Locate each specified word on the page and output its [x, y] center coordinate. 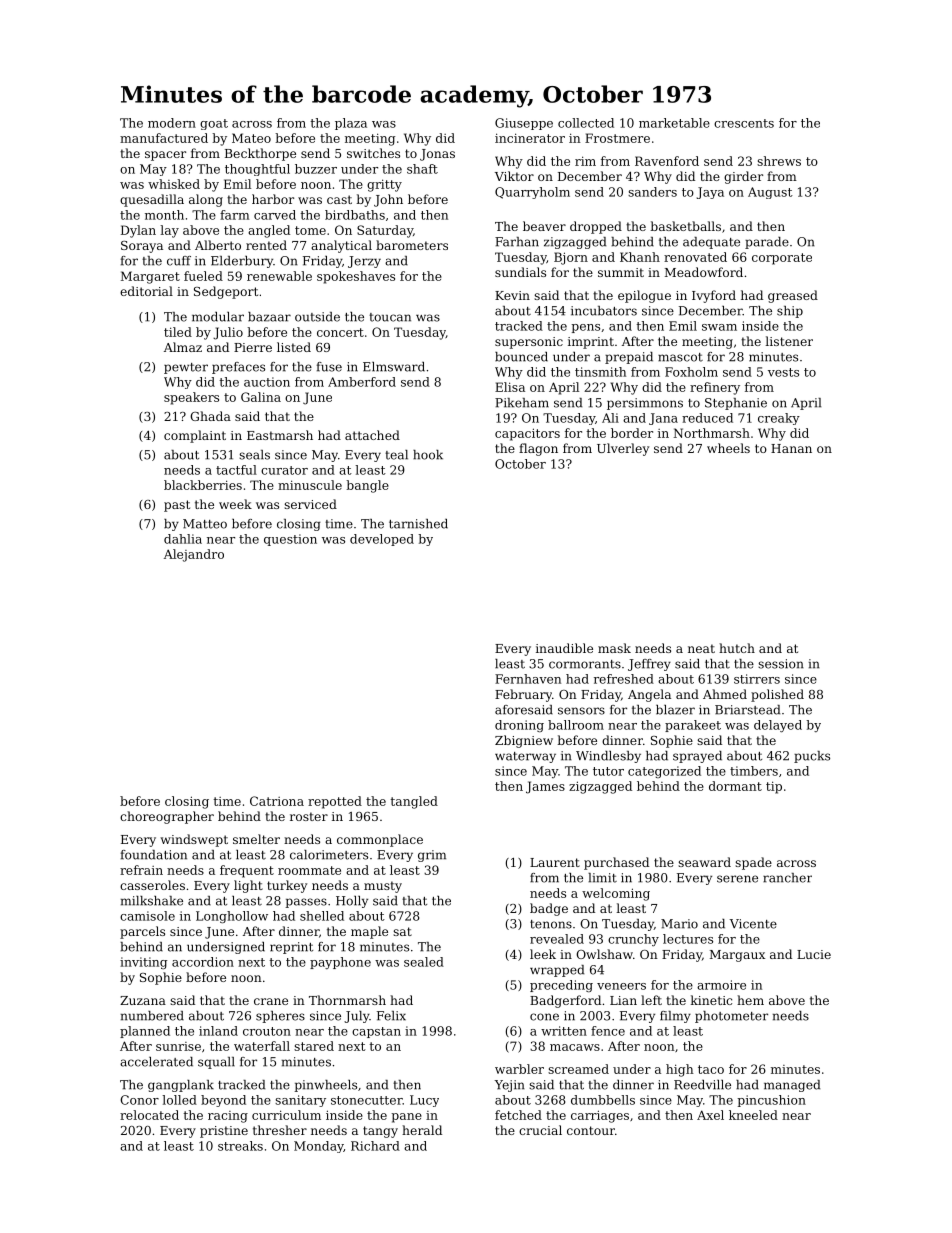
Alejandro [194, 555]
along [206, 200]
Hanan [791, 448]
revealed [557, 939]
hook [428, 455]
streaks [240, 1146]
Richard [375, 1146]
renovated [695, 257]
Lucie [814, 954]
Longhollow [232, 917]
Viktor [514, 176]
